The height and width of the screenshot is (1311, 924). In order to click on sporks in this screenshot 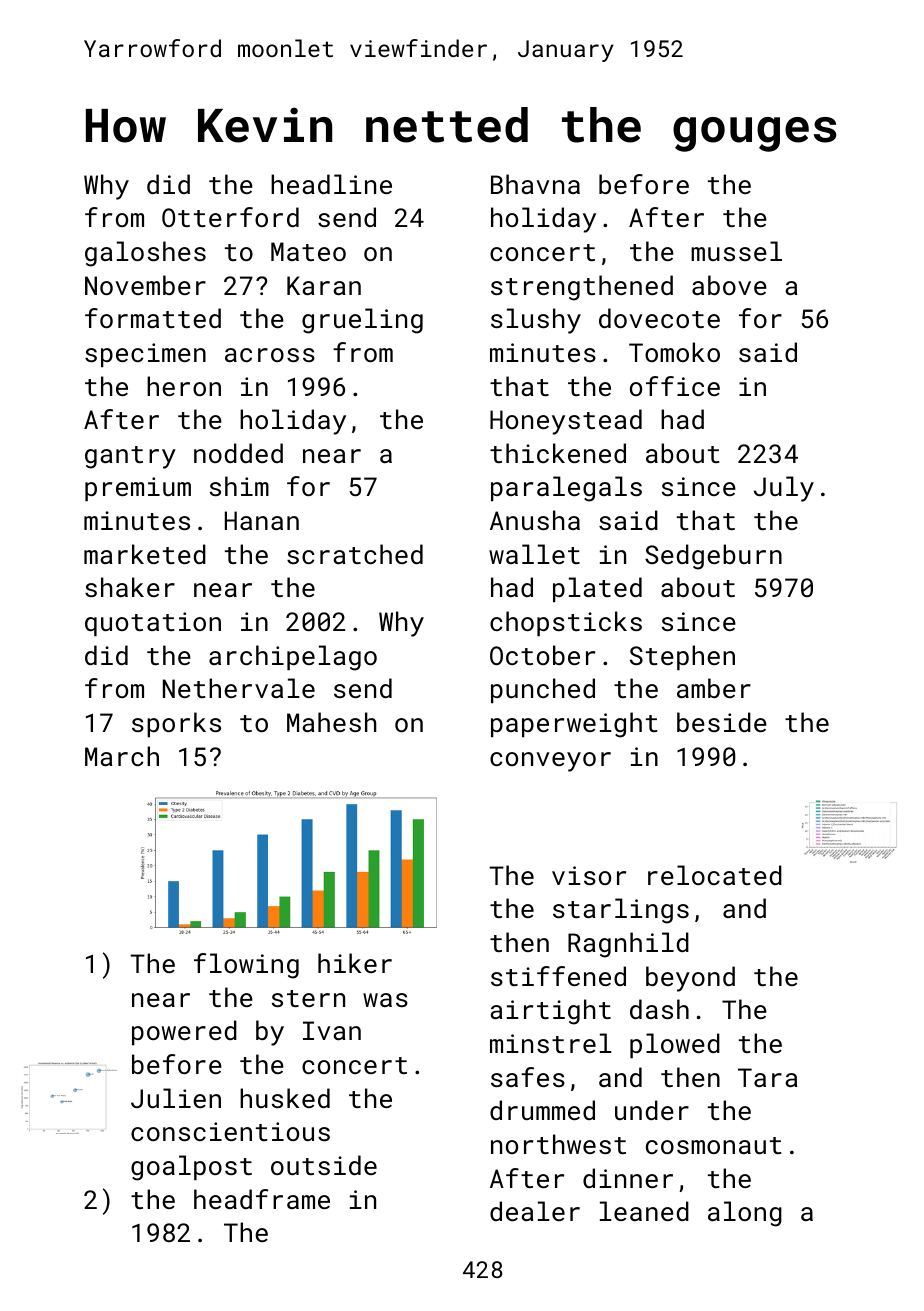, I will do `click(176, 724)`.
